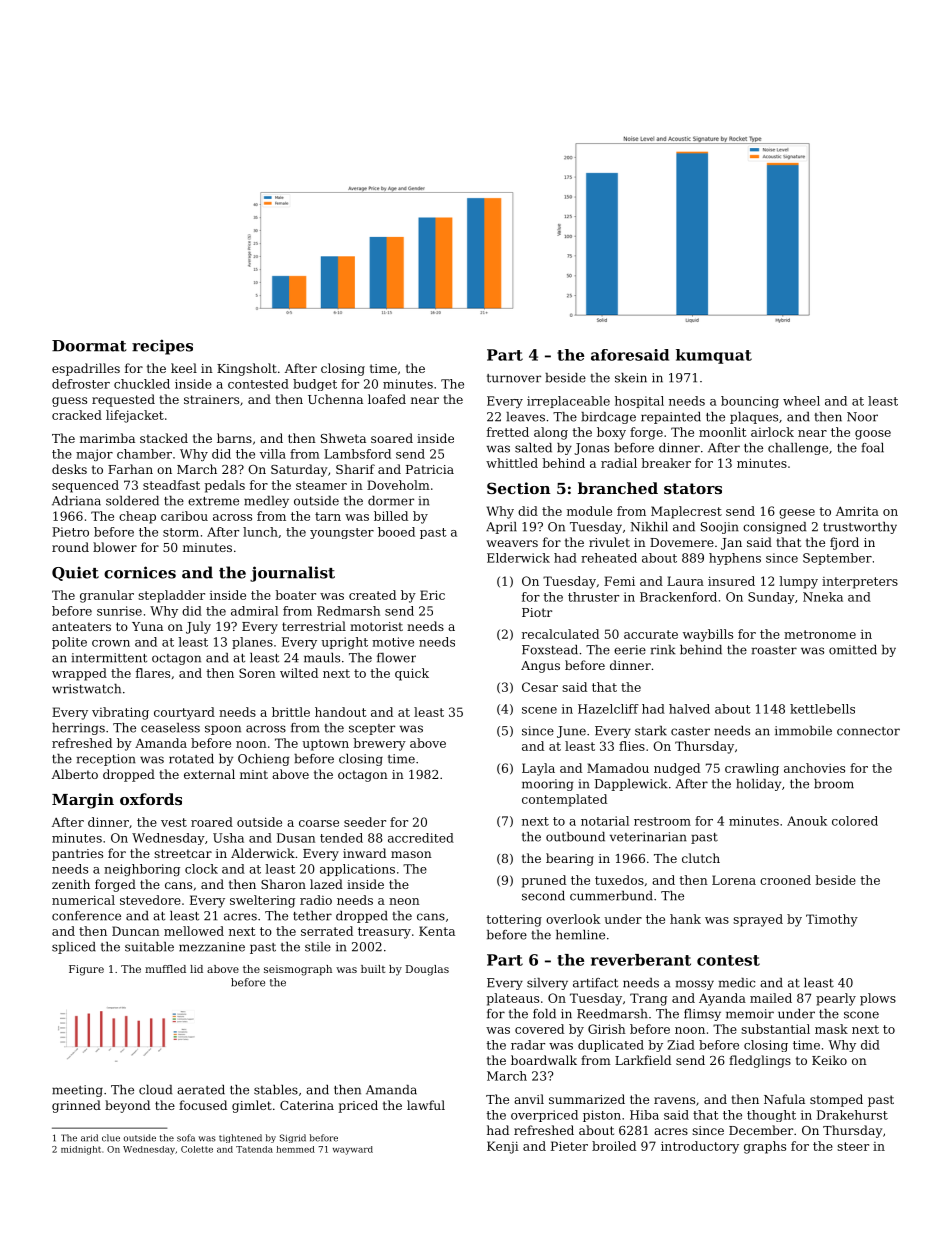 The width and height of the document is (952, 1233). I want to click on Farhan, so click(130, 469).
